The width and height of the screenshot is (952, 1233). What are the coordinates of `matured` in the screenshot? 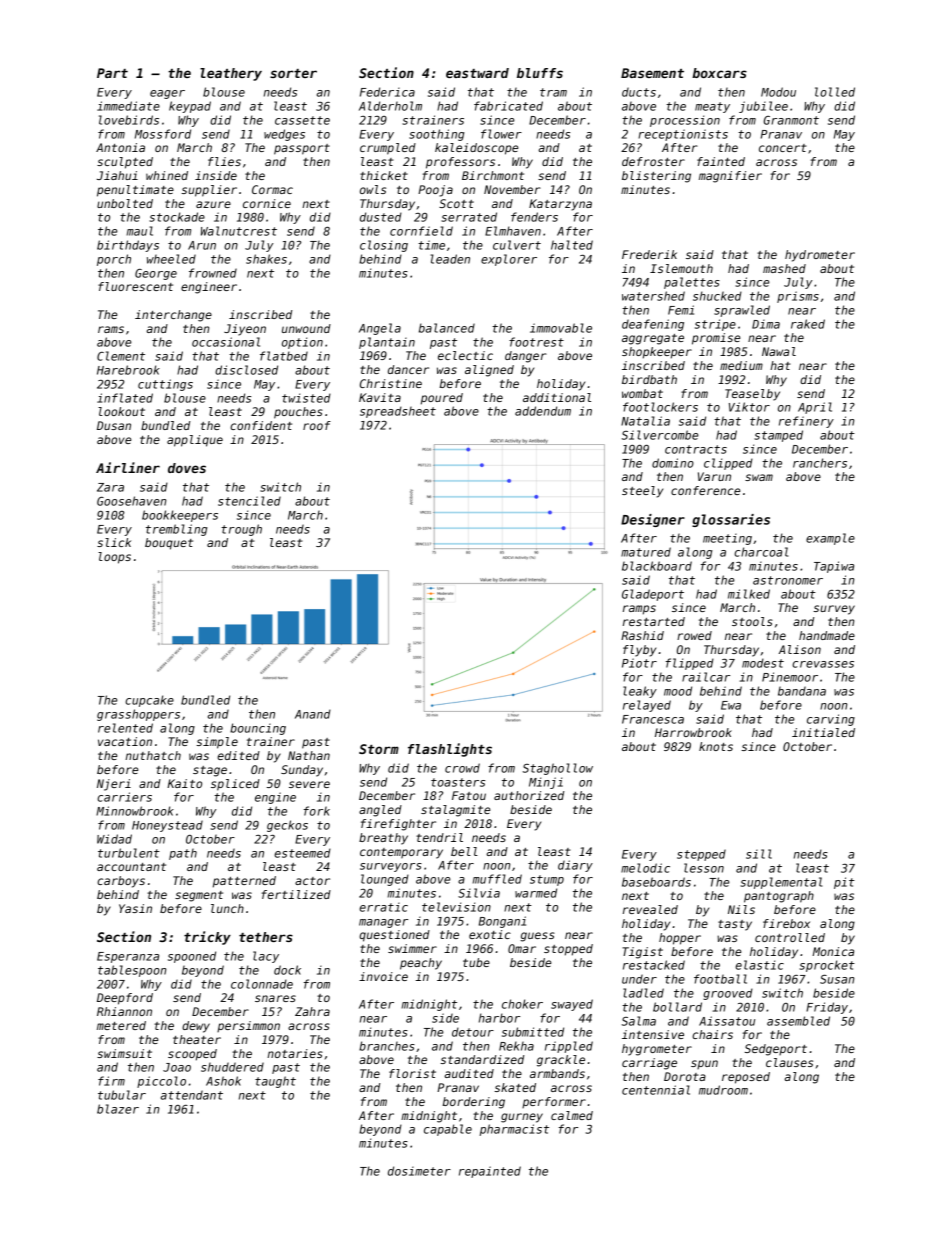 It's located at (646, 552).
